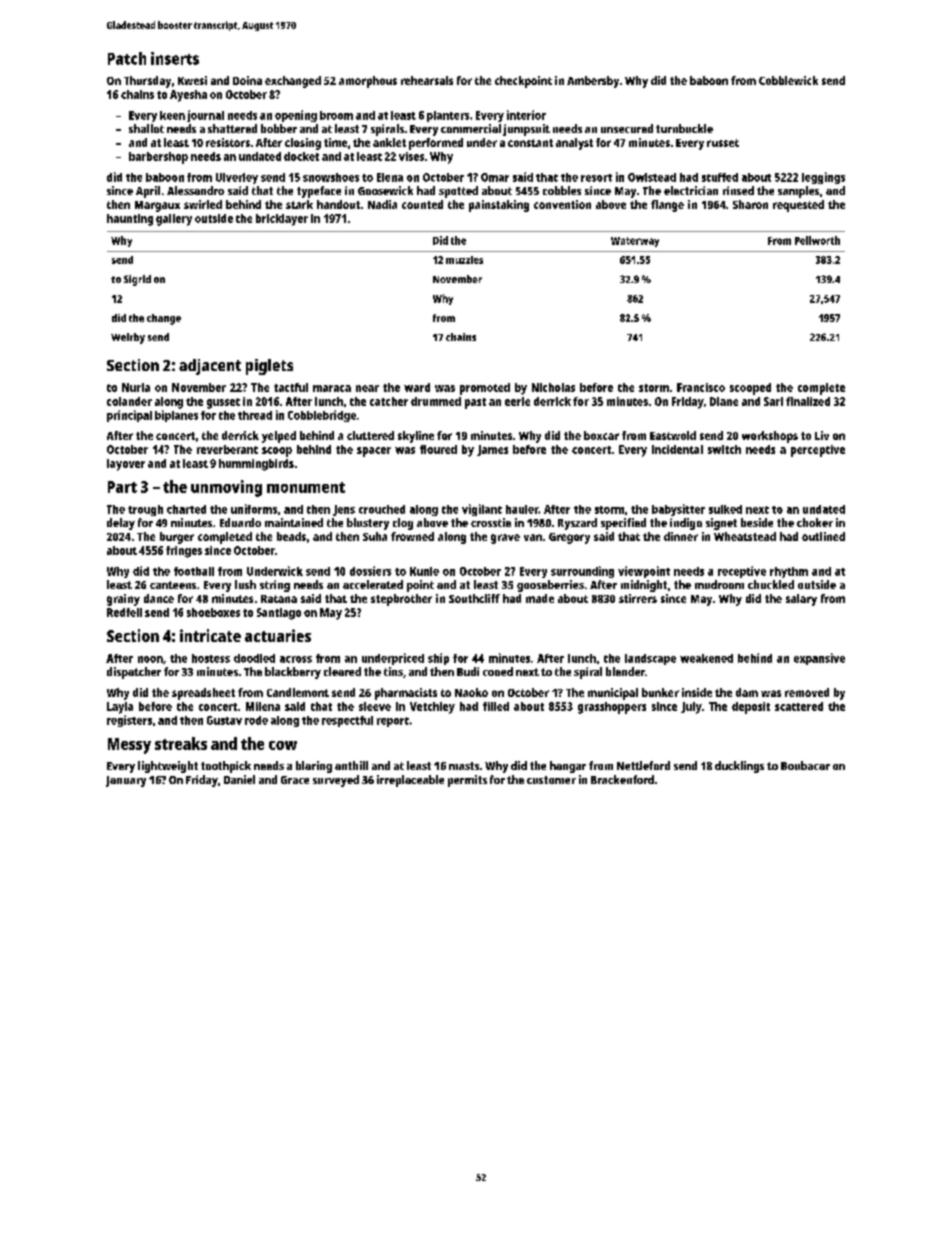 The image size is (952, 1233). Describe the element at coordinates (126, 781) in the document. I see `January` at that location.
